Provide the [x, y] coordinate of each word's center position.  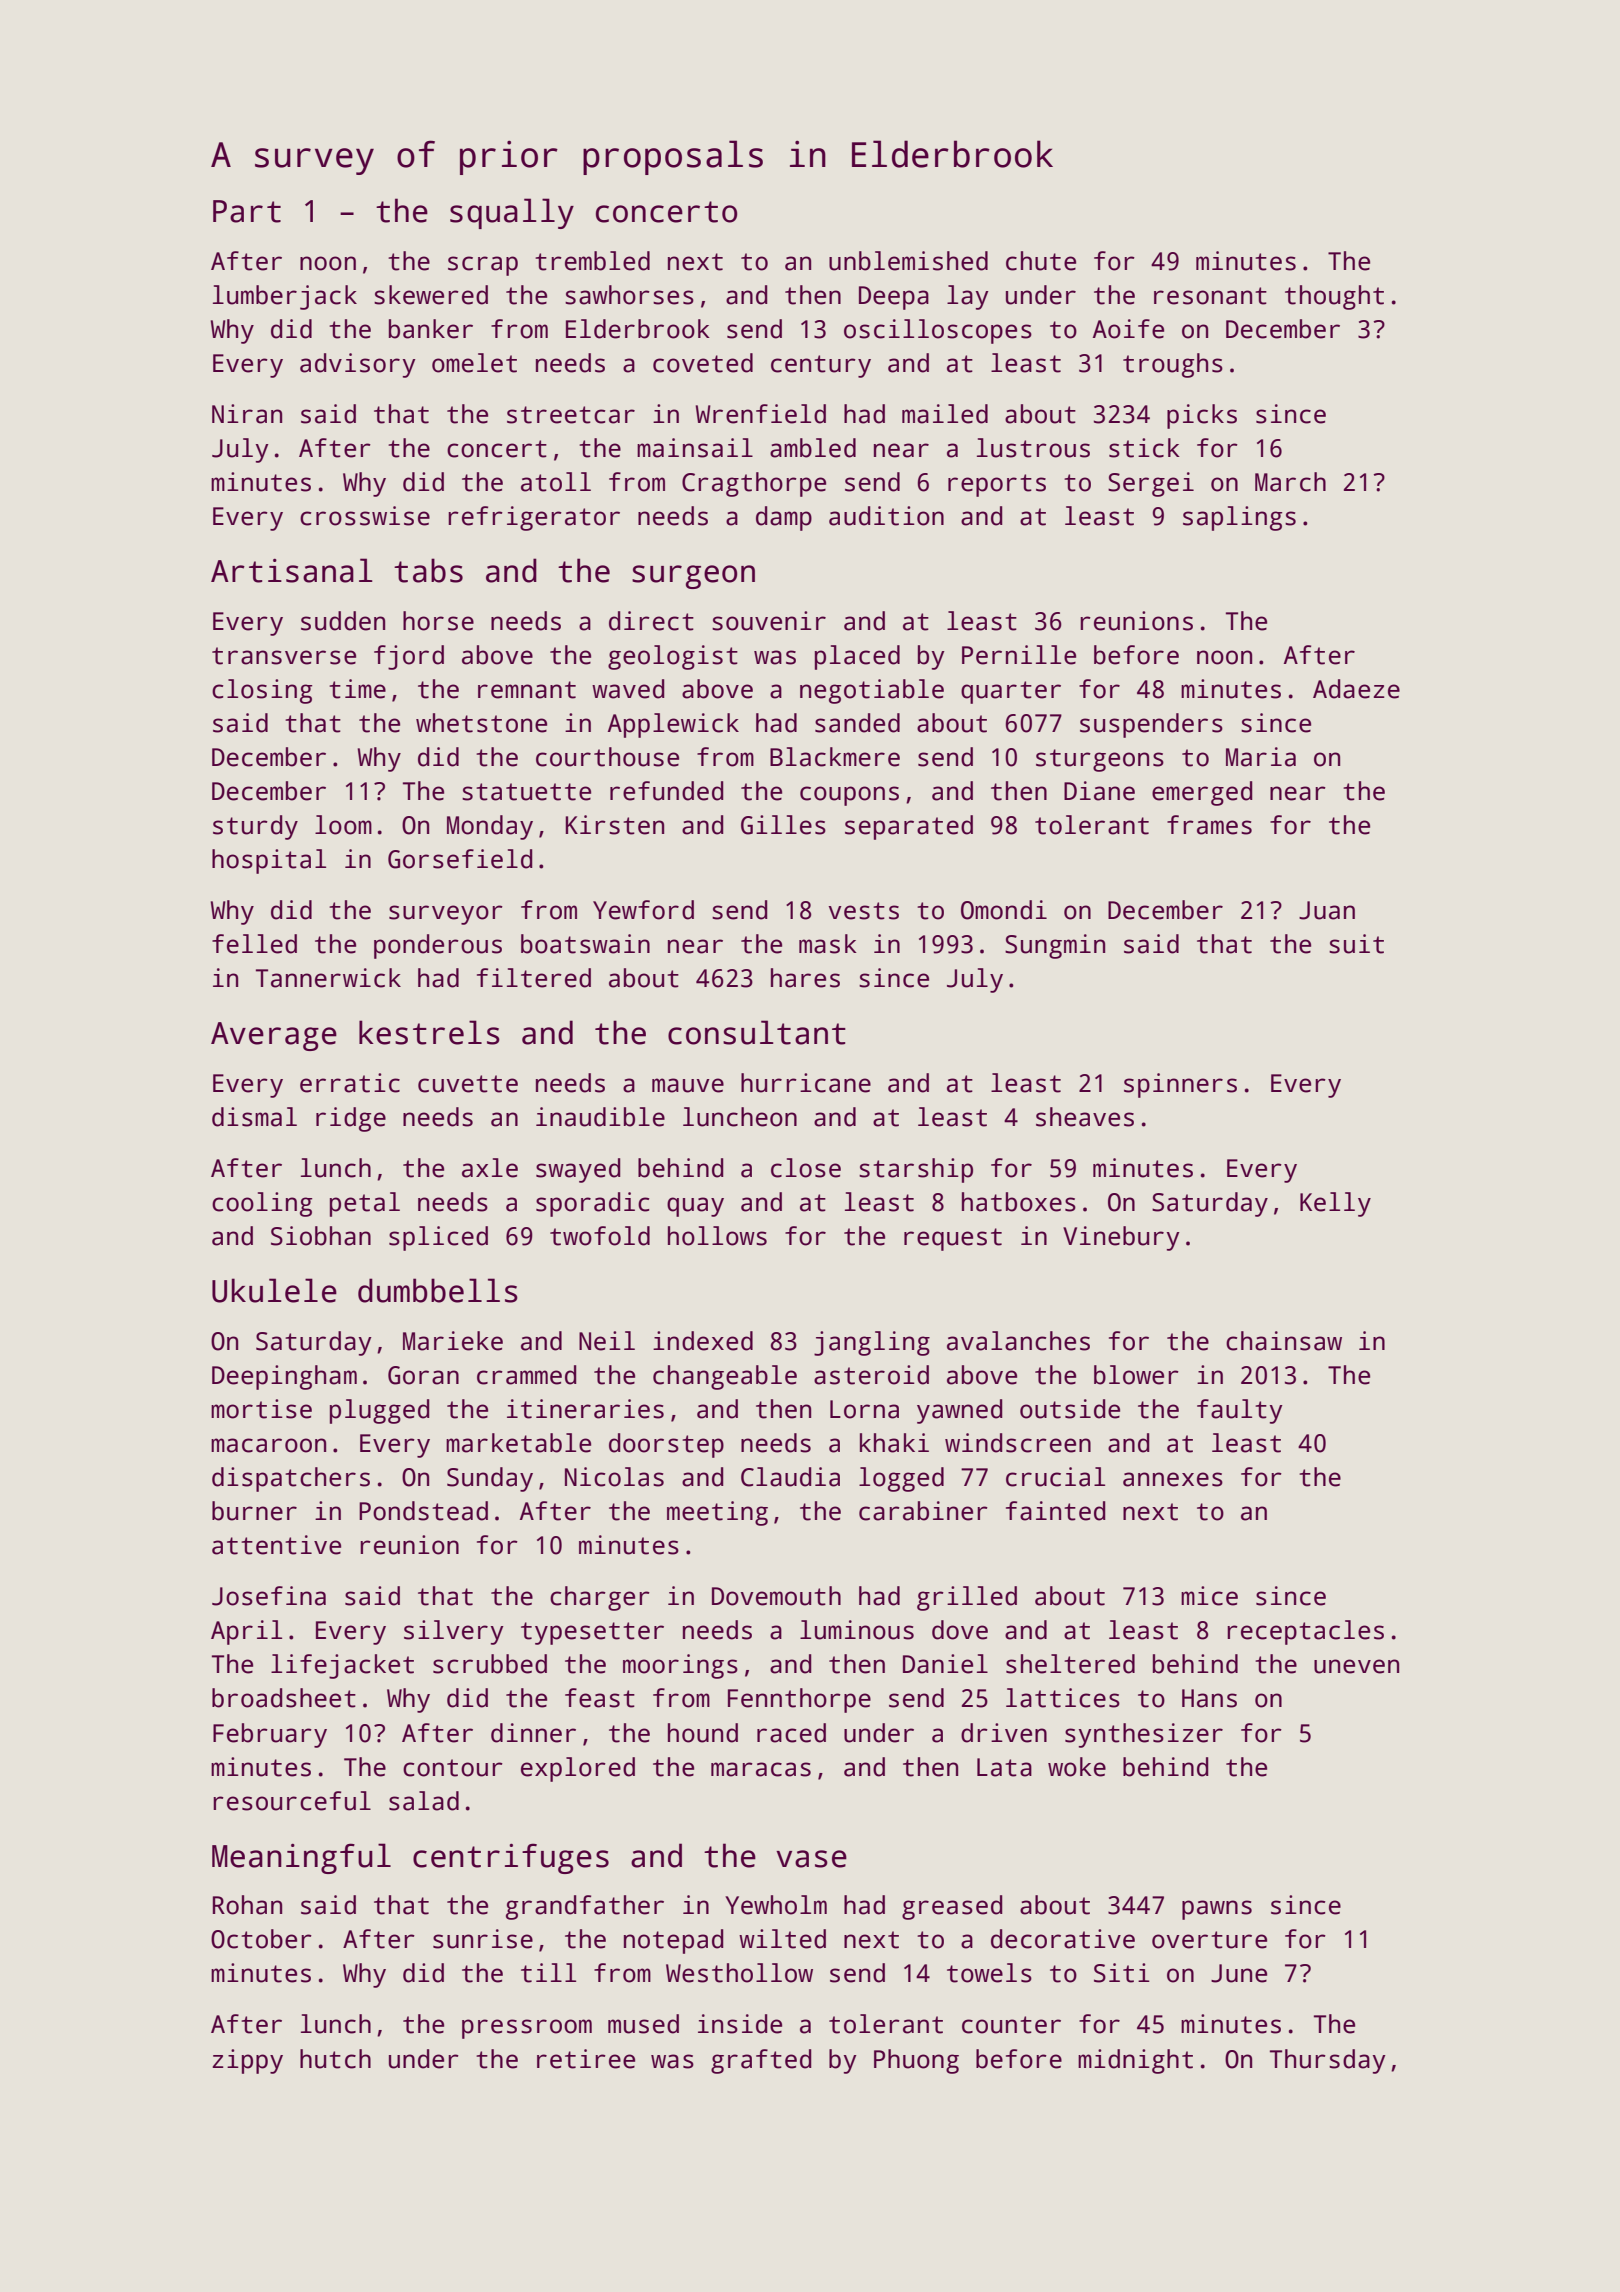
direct [651, 621]
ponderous [438, 946]
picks [1202, 416]
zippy [247, 2061]
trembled [592, 261]
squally [512, 213]
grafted [761, 2061]
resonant [1210, 296]
